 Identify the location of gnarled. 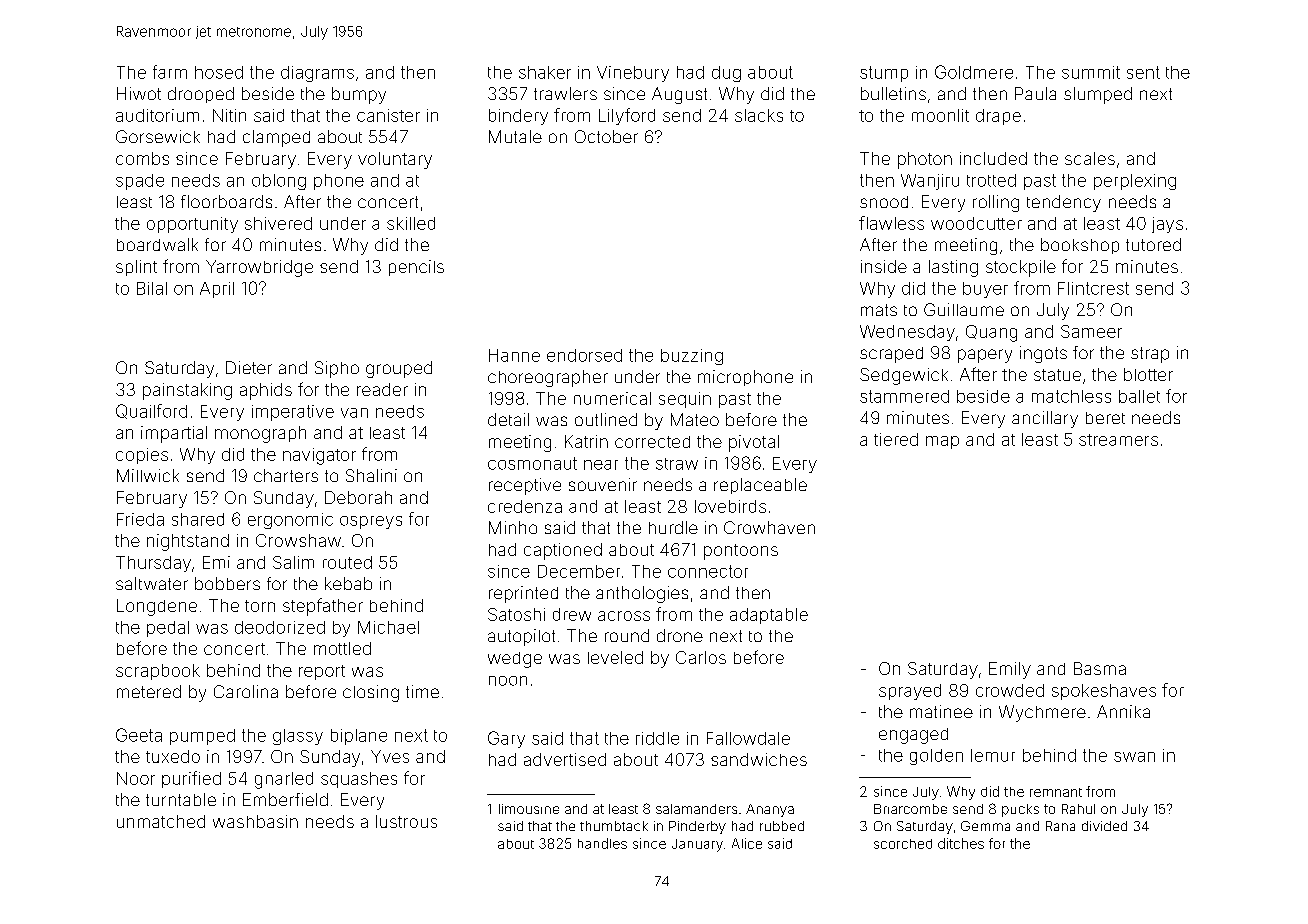
(284, 780).
